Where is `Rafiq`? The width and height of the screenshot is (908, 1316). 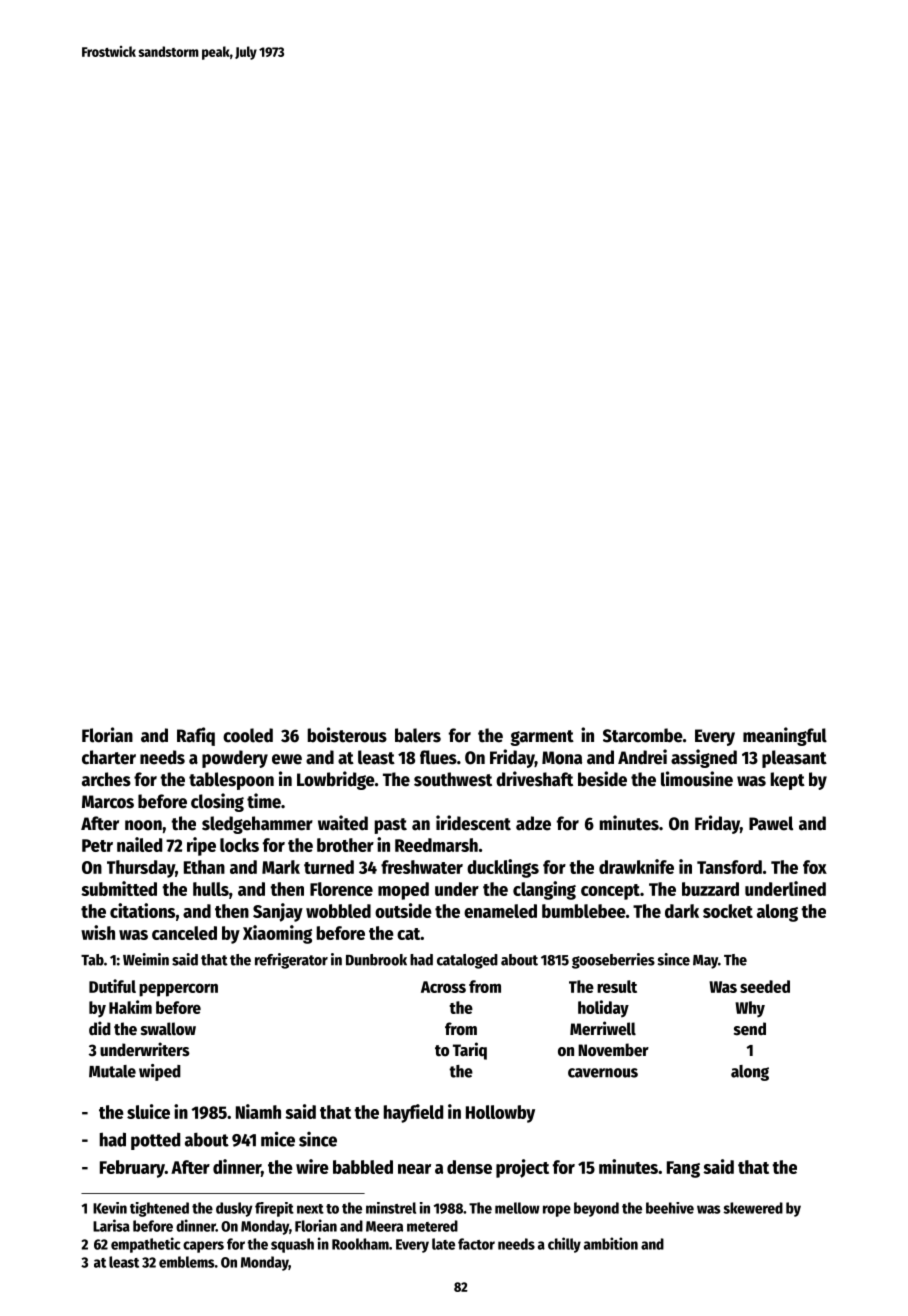 Rafiq is located at coordinates (196, 736).
